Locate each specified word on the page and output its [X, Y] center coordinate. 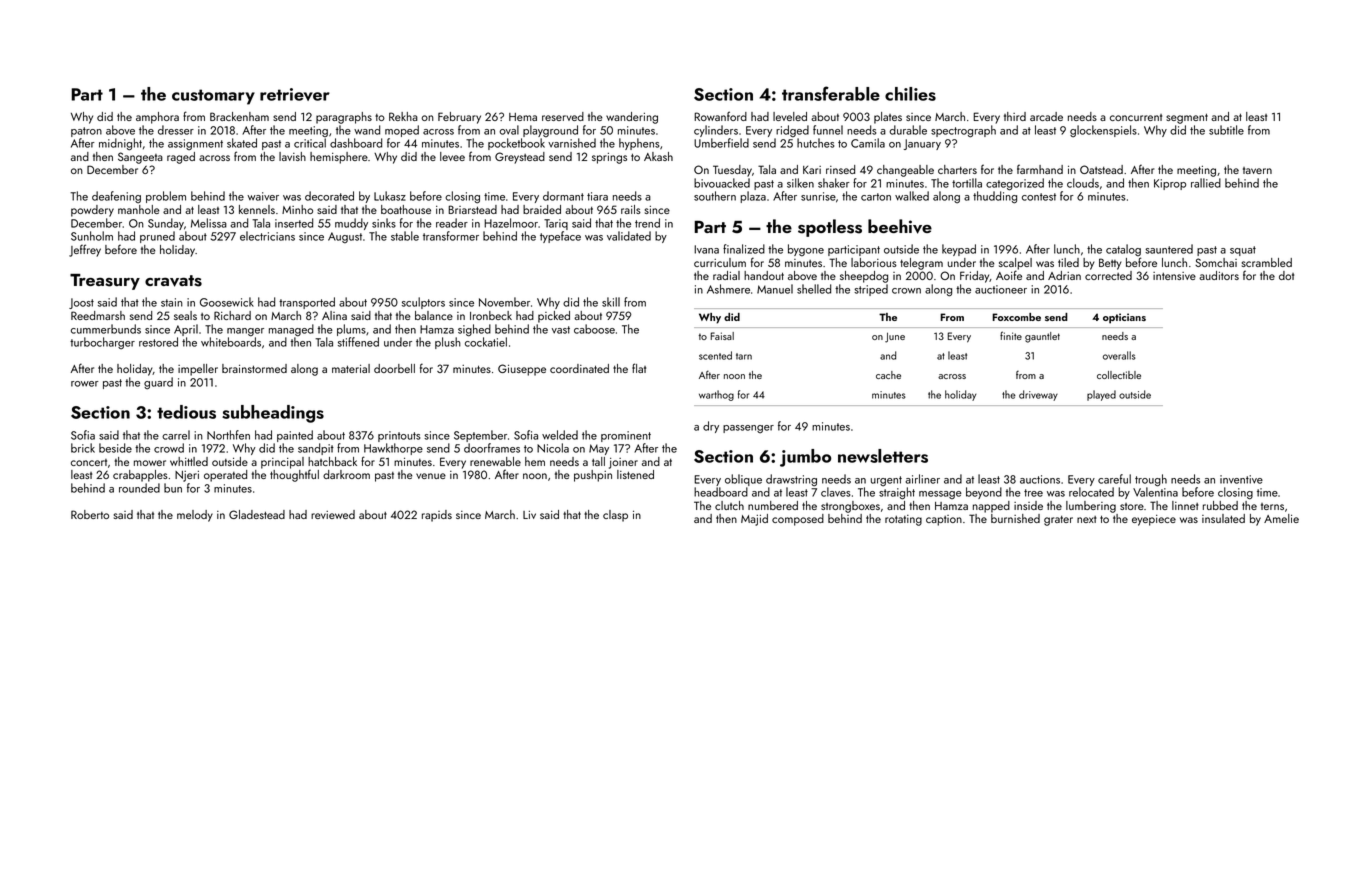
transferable [831, 93]
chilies [910, 94]
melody [195, 516]
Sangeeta [140, 158]
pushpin [593, 476]
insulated [1223, 518]
